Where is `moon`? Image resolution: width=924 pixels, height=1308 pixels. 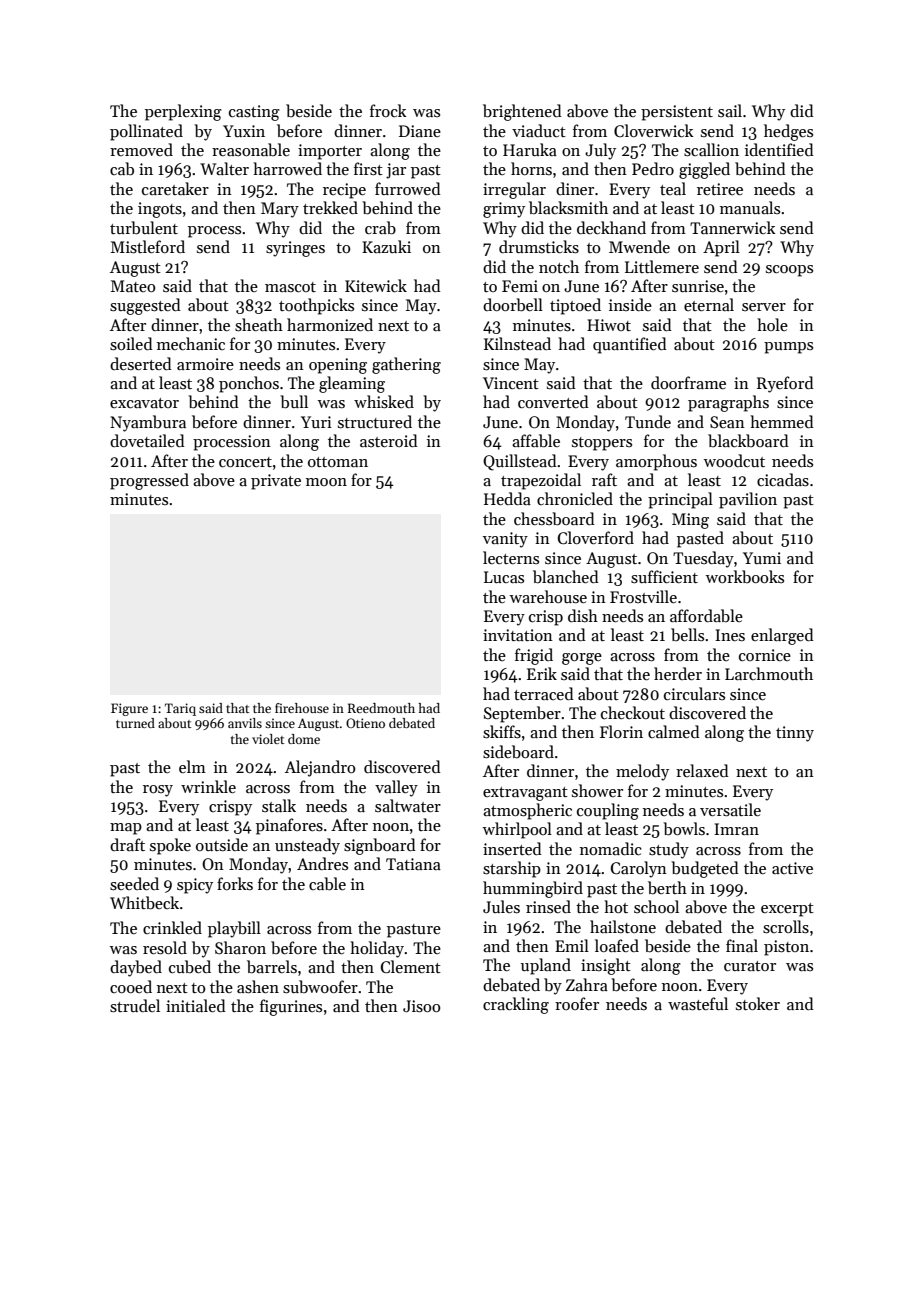 moon is located at coordinates (326, 482).
